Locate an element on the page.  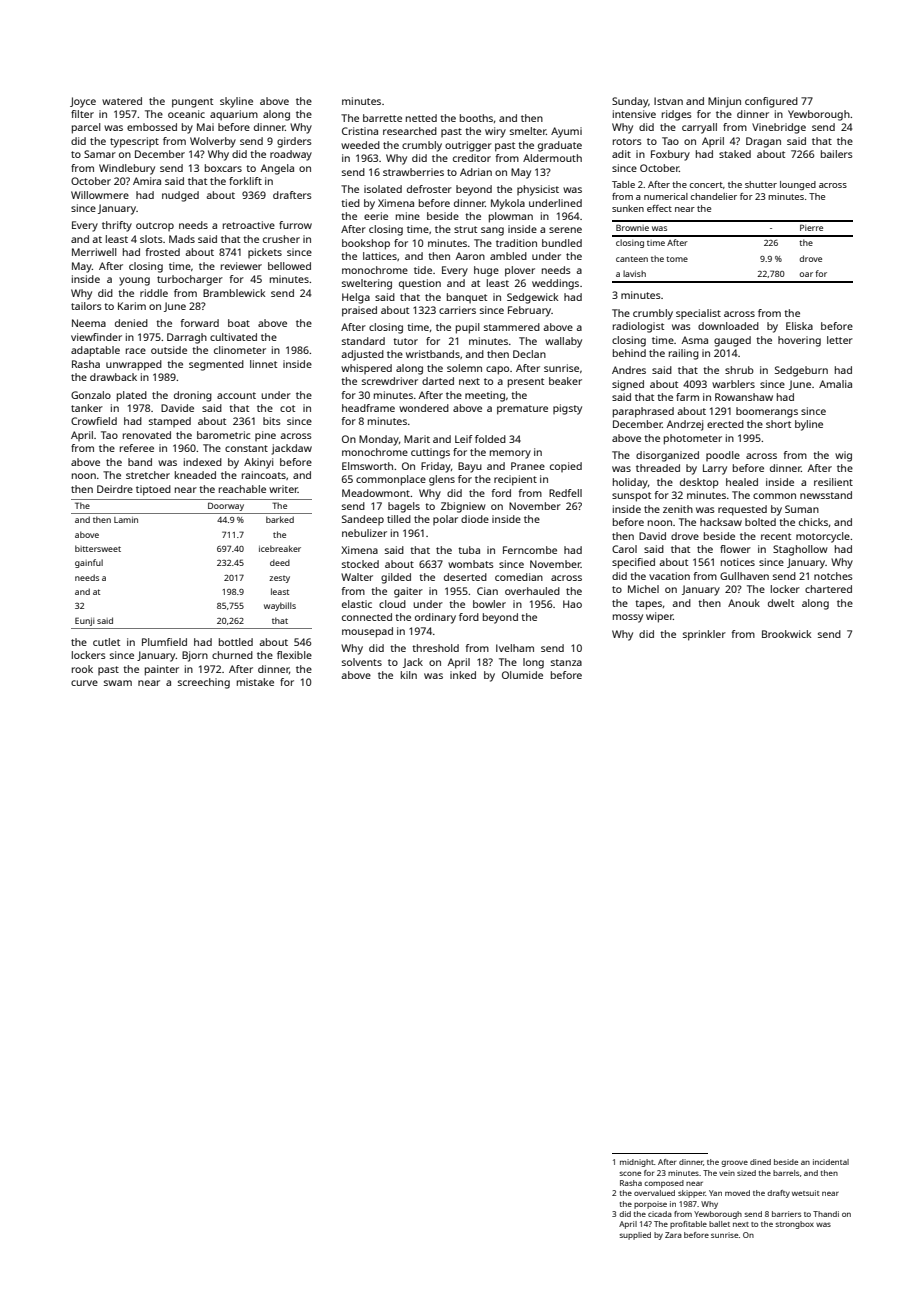
oceanic is located at coordinates (186, 114).
